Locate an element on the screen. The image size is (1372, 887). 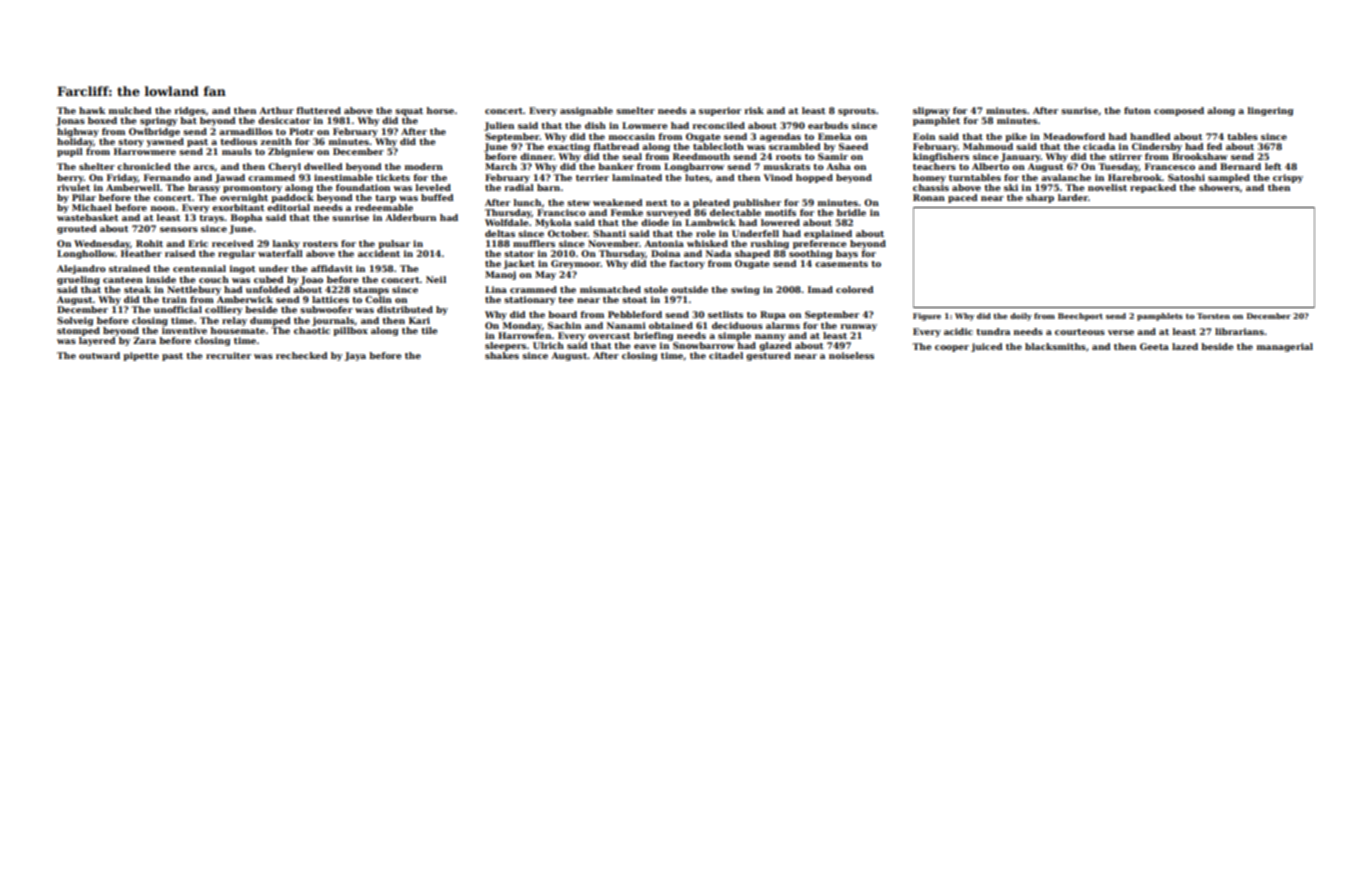
seal is located at coordinates (632, 156).
